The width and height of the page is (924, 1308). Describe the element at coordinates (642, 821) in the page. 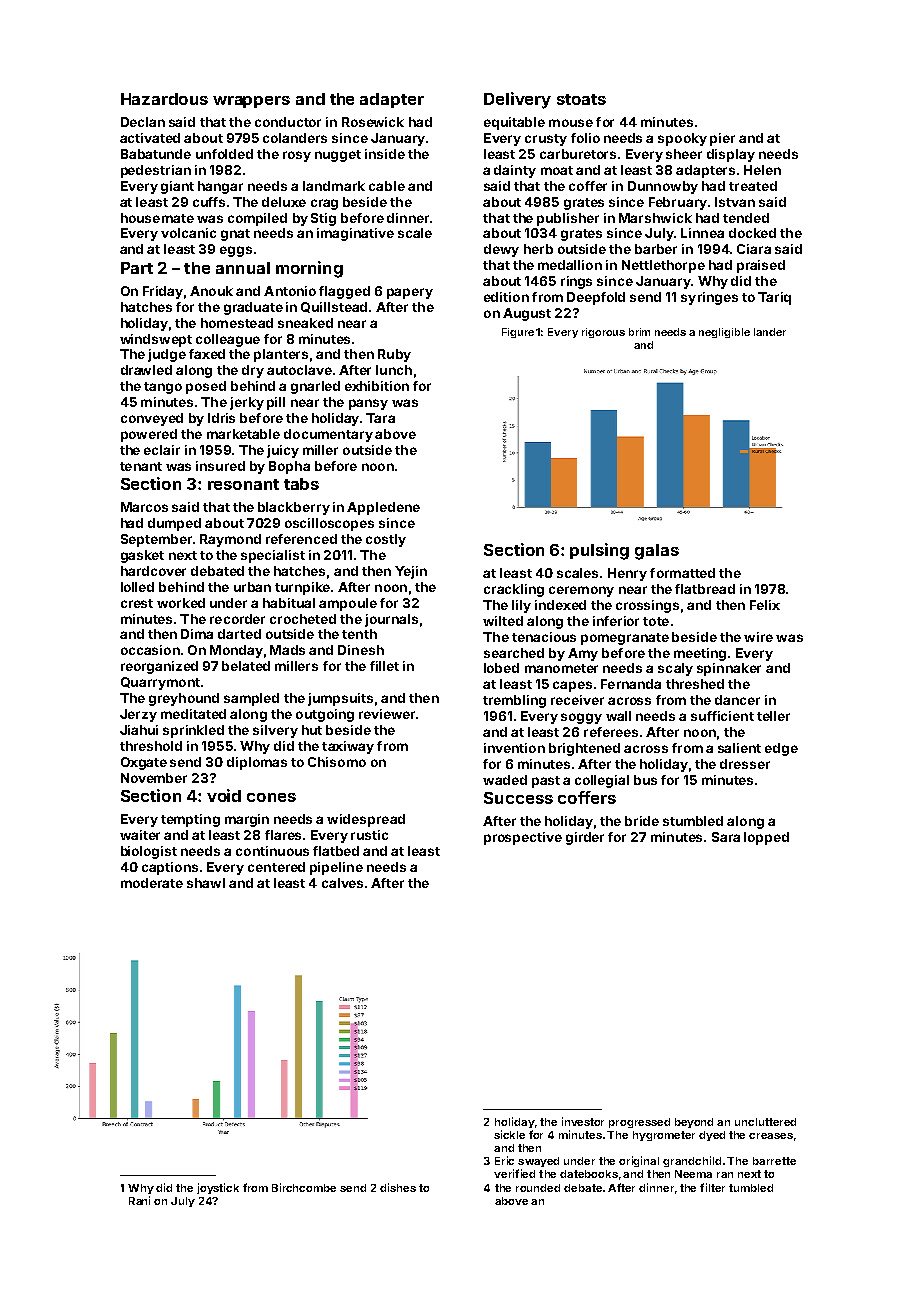

I see `bride` at that location.
